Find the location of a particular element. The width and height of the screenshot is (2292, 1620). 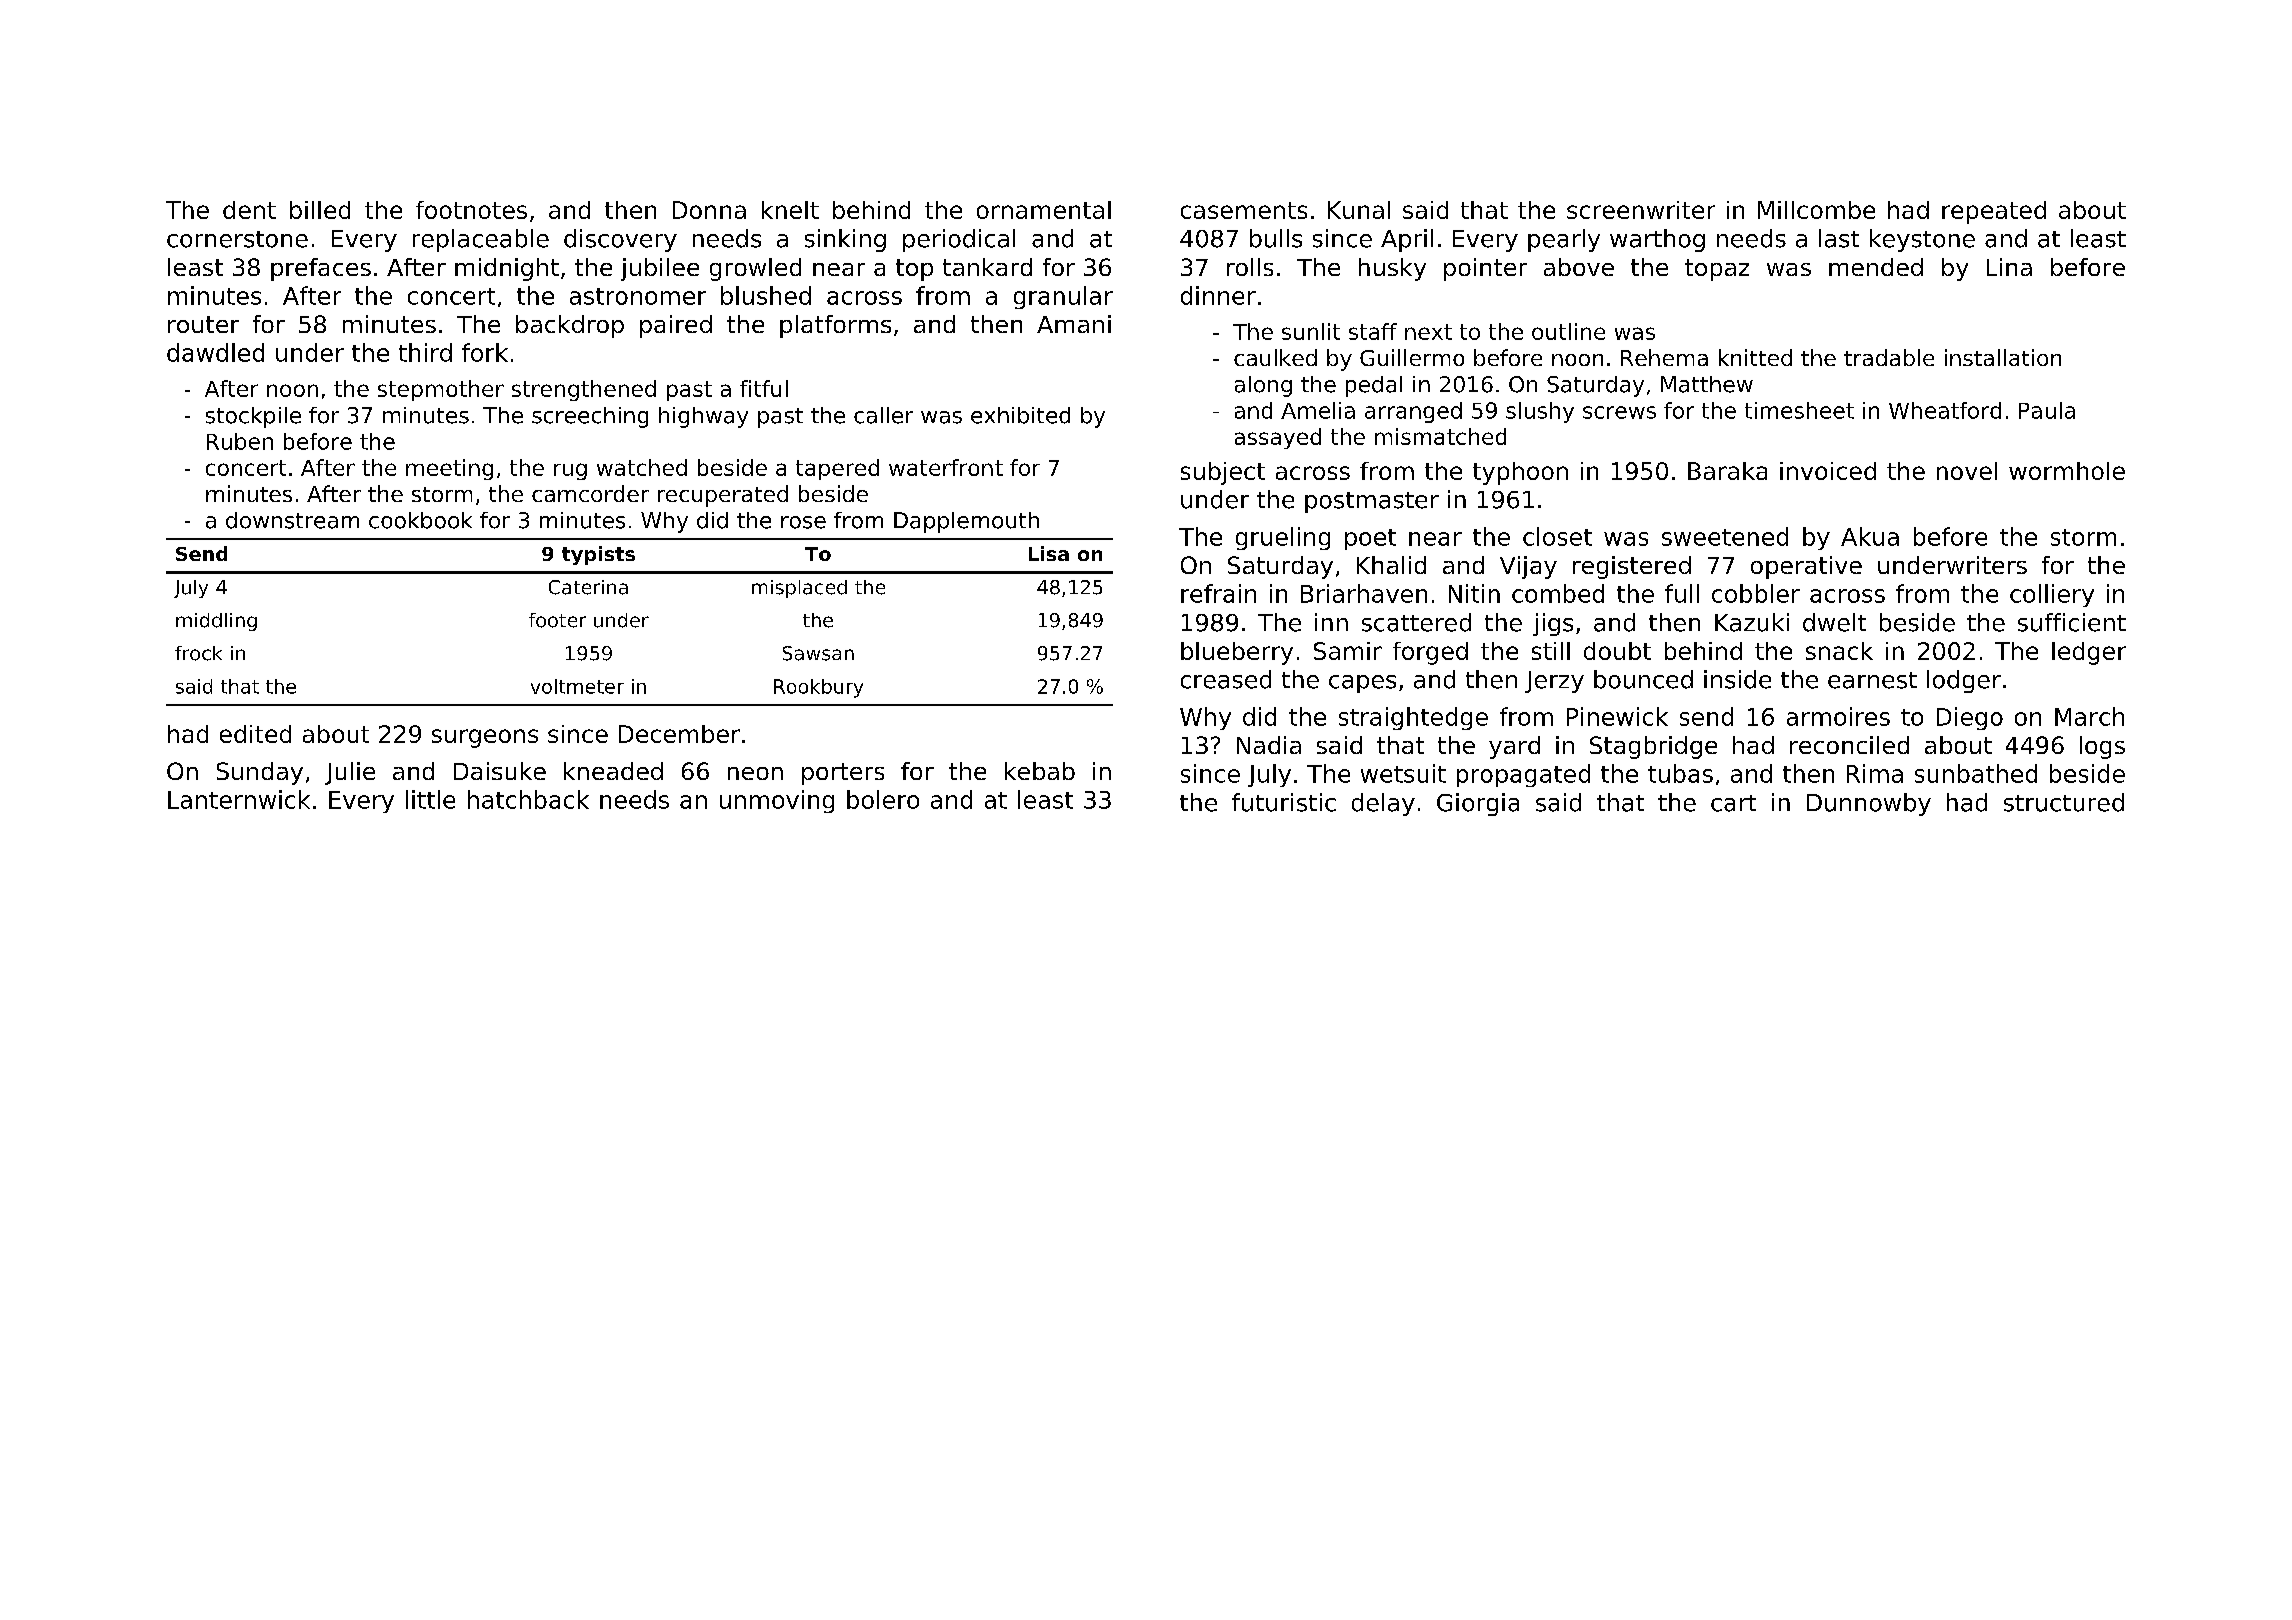

poet is located at coordinates (1370, 539).
